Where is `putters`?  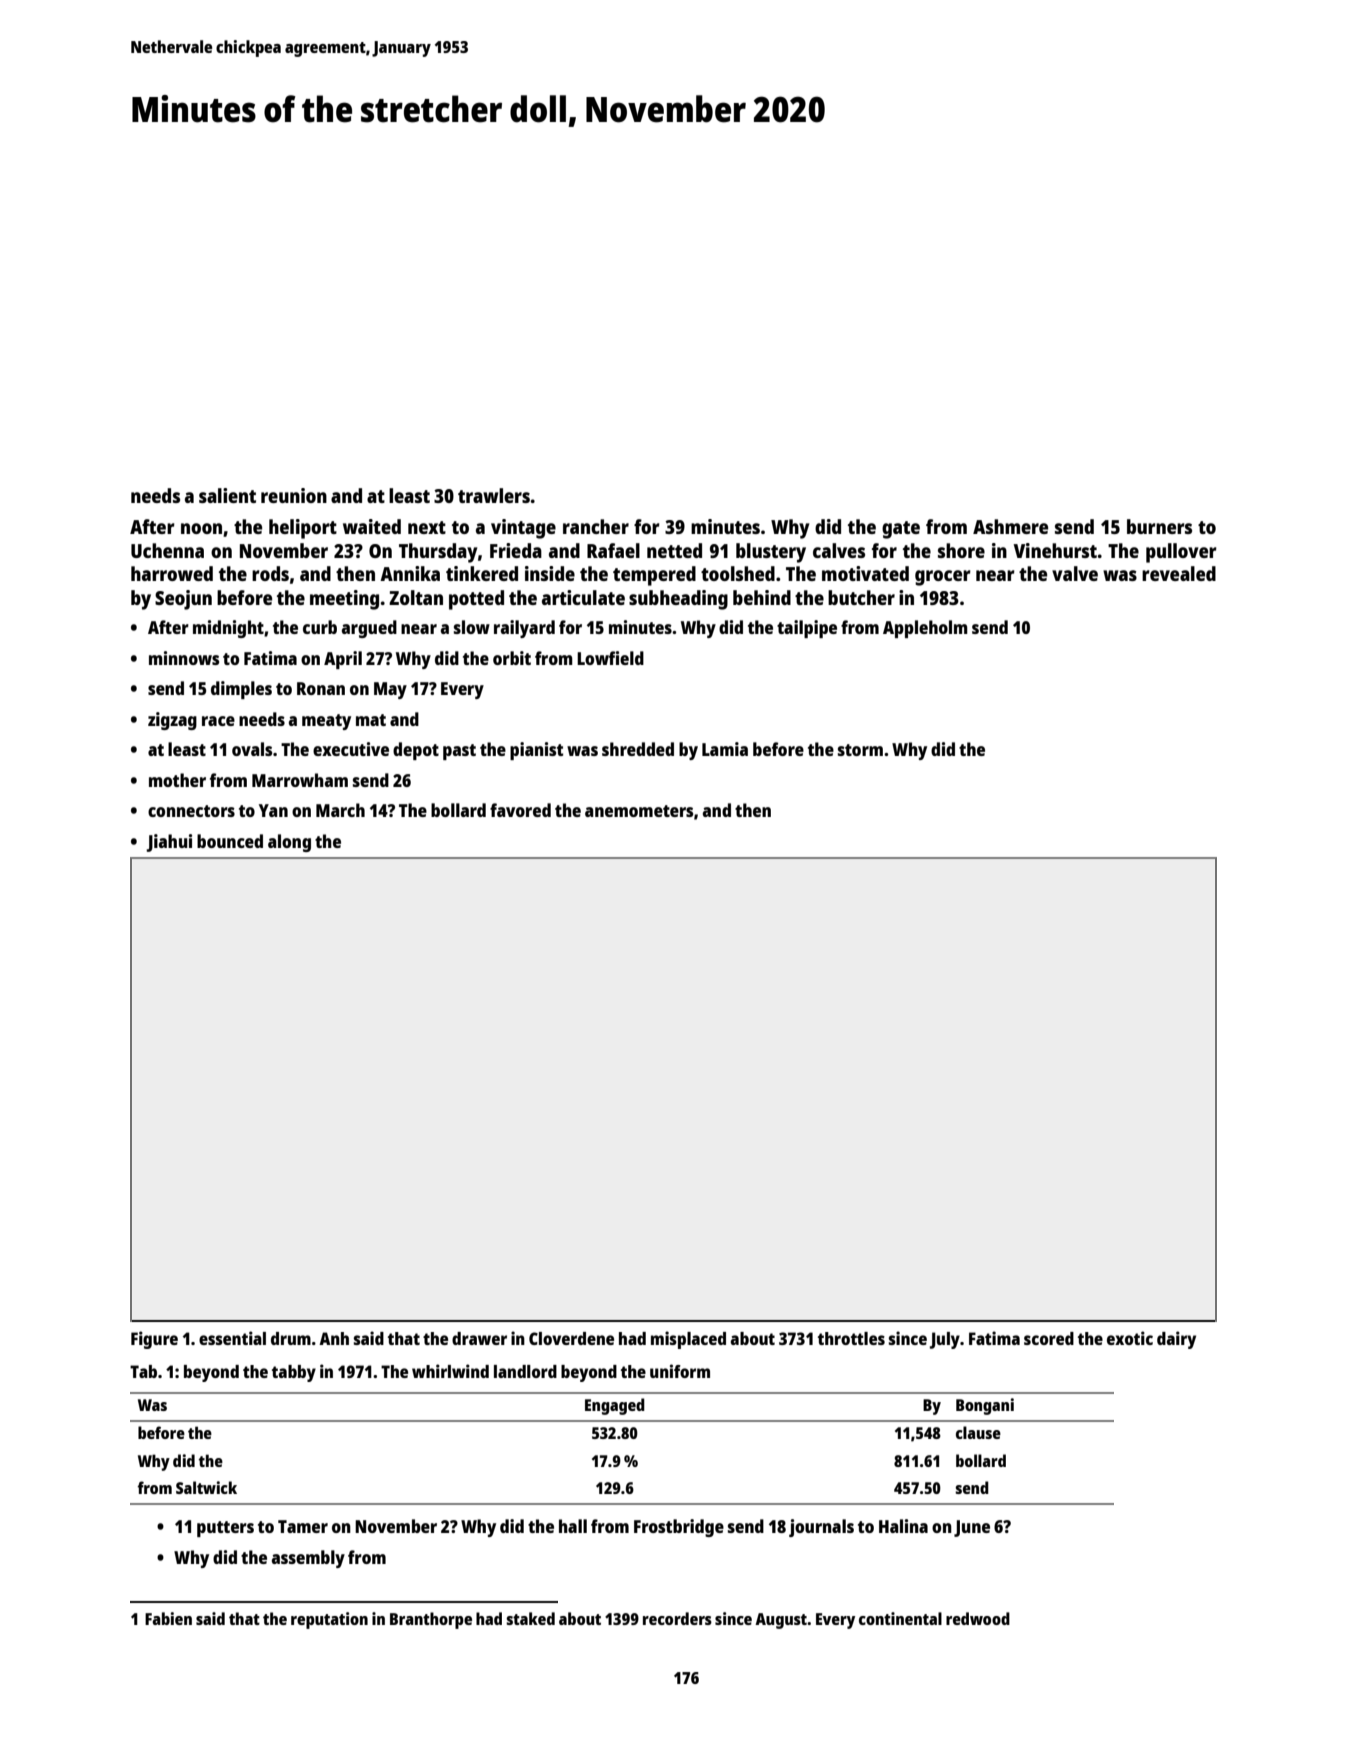 putters is located at coordinates (225, 1529).
